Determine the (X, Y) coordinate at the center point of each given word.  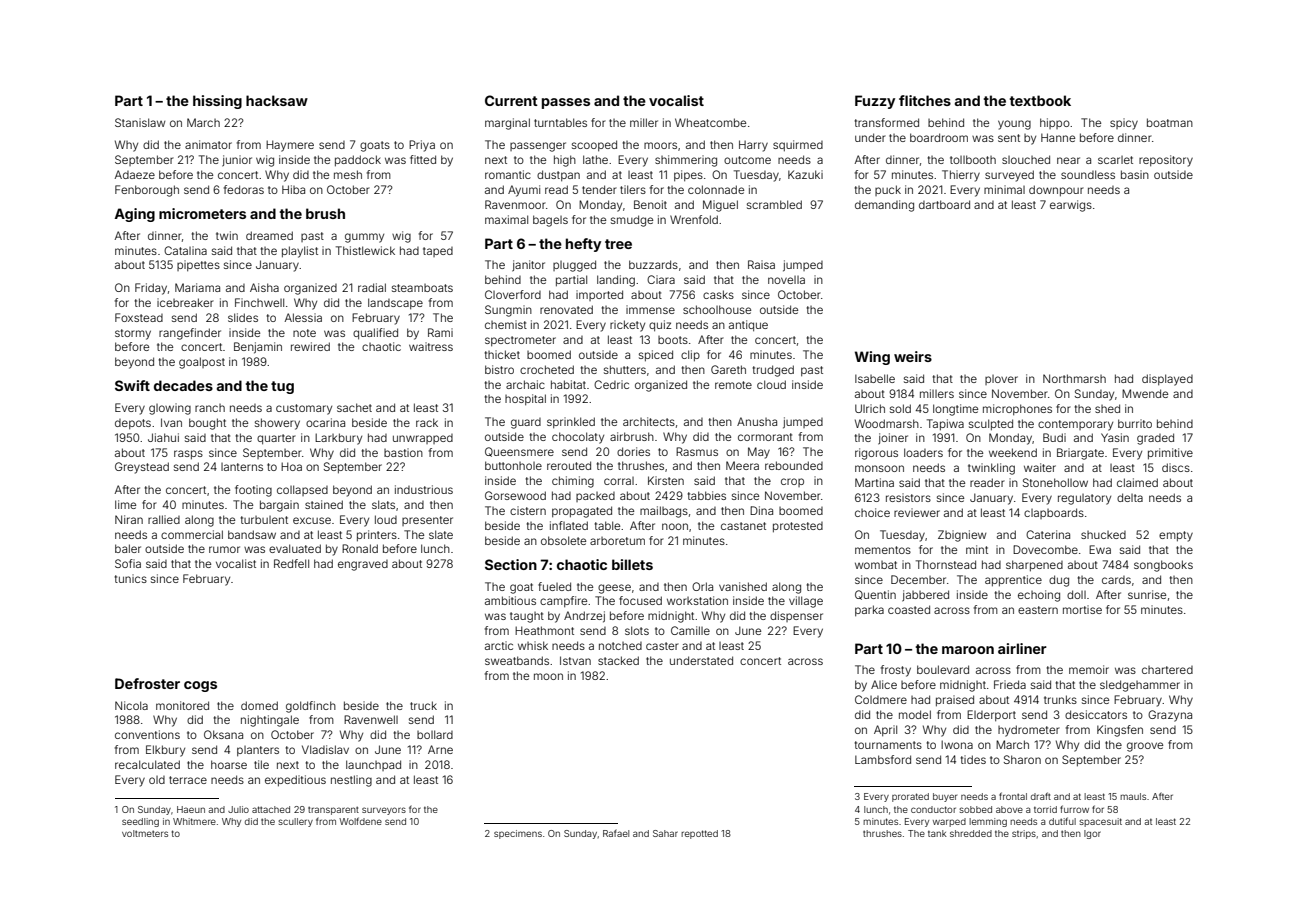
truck (423, 705)
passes (566, 103)
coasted (909, 609)
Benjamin (258, 348)
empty (1176, 536)
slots (637, 630)
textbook (1040, 100)
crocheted (547, 369)
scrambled (774, 204)
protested (798, 527)
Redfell (291, 563)
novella (786, 280)
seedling (140, 822)
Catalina (185, 250)
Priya (422, 146)
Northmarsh (1074, 378)
